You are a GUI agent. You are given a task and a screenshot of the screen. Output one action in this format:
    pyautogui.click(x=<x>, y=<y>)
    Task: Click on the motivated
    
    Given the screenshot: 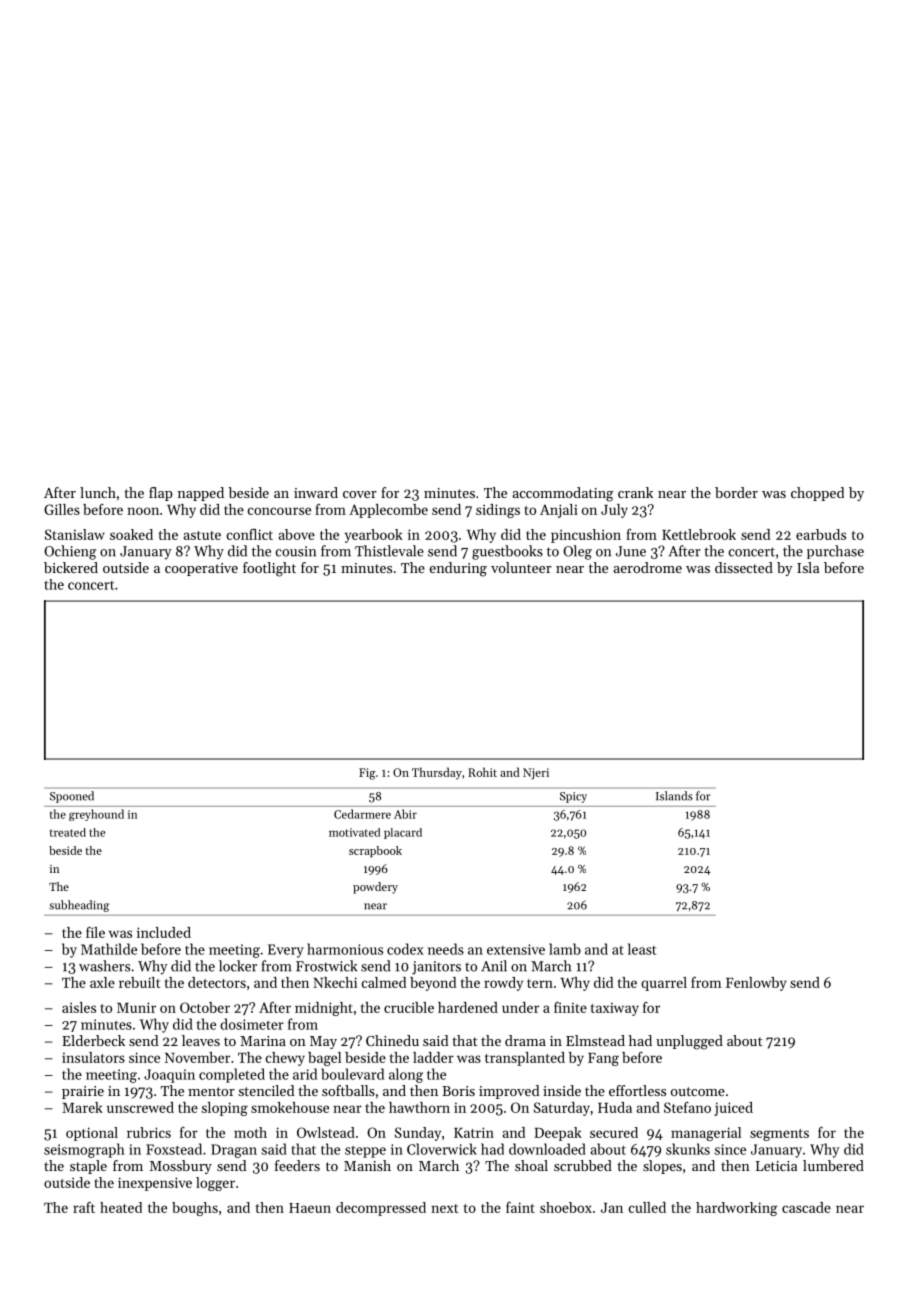 What is the action you would take?
    pyautogui.click(x=354, y=832)
